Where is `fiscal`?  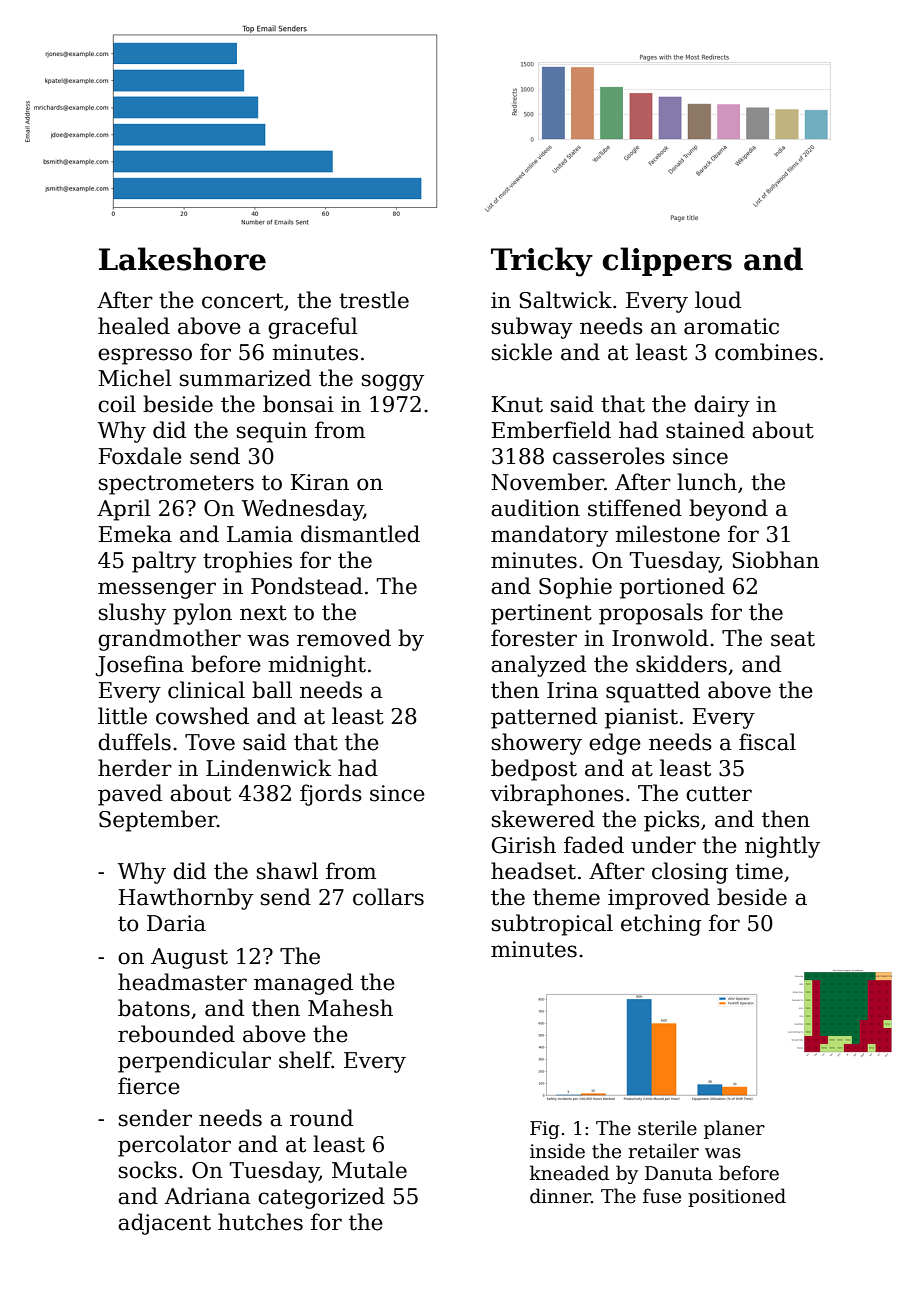 fiscal is located at coordinates (767, 742).
